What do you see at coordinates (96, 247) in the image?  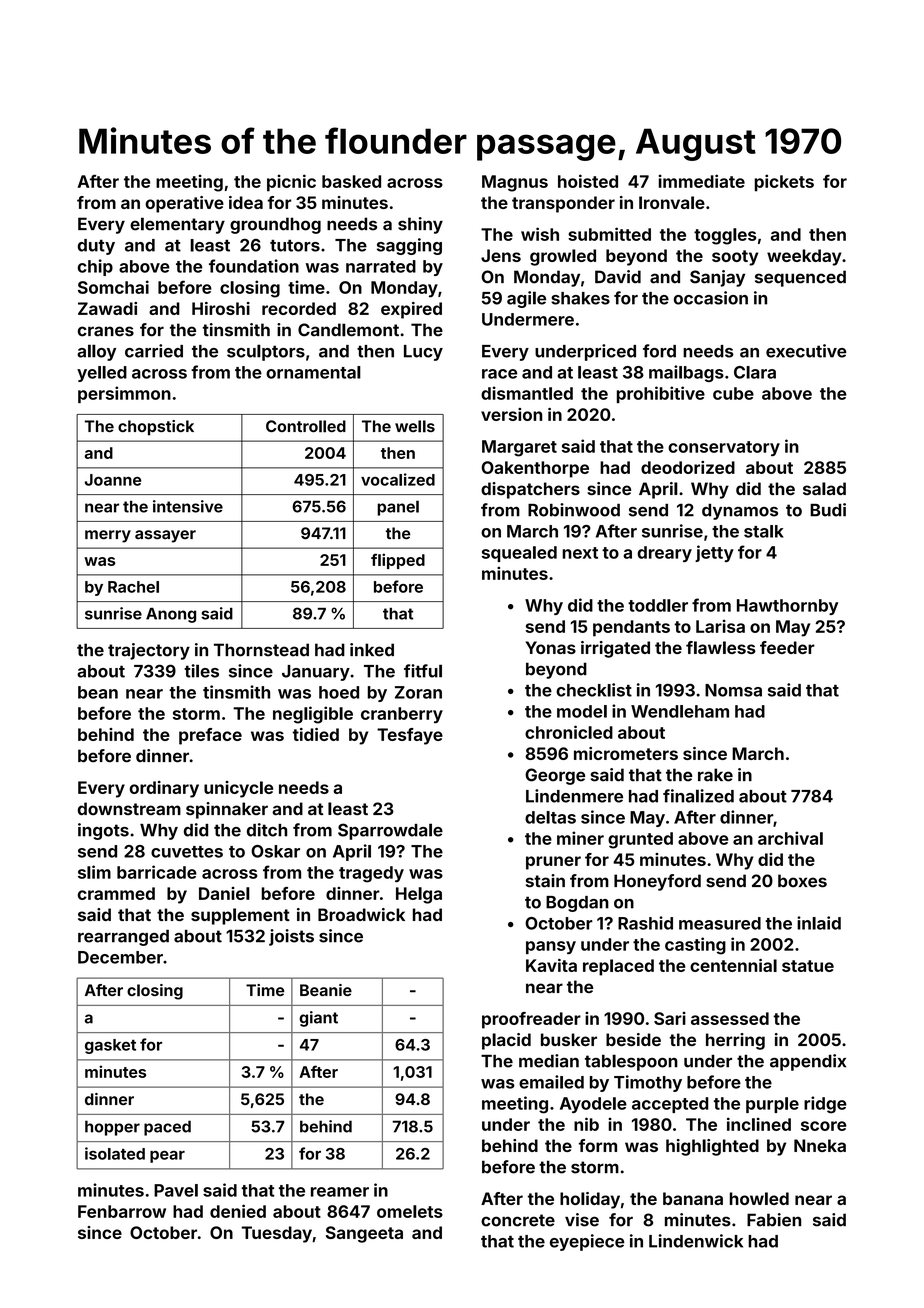 I see `duty` at bounding box center [96, 247].
